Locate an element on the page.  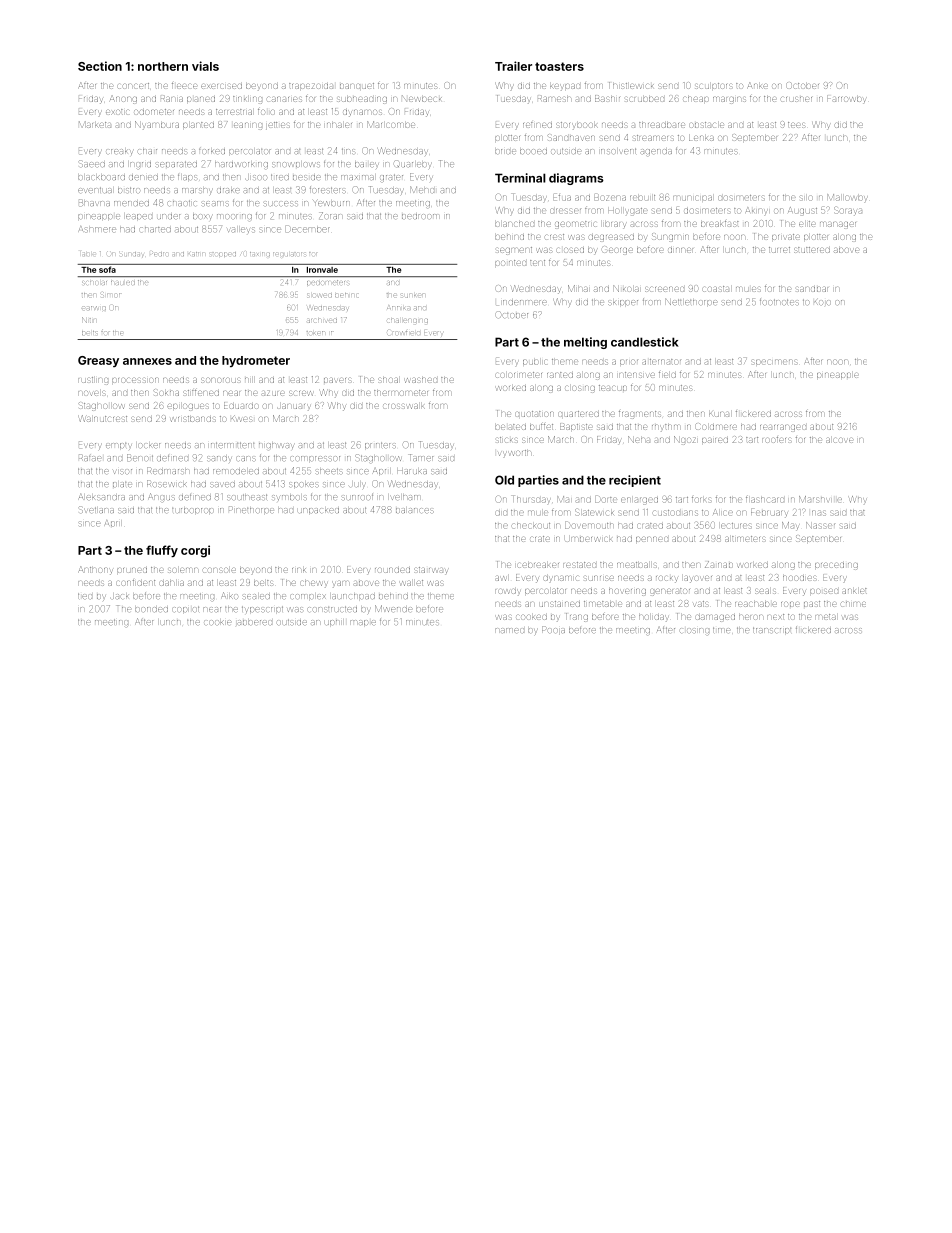
named is located at coordinates (509, 630).
